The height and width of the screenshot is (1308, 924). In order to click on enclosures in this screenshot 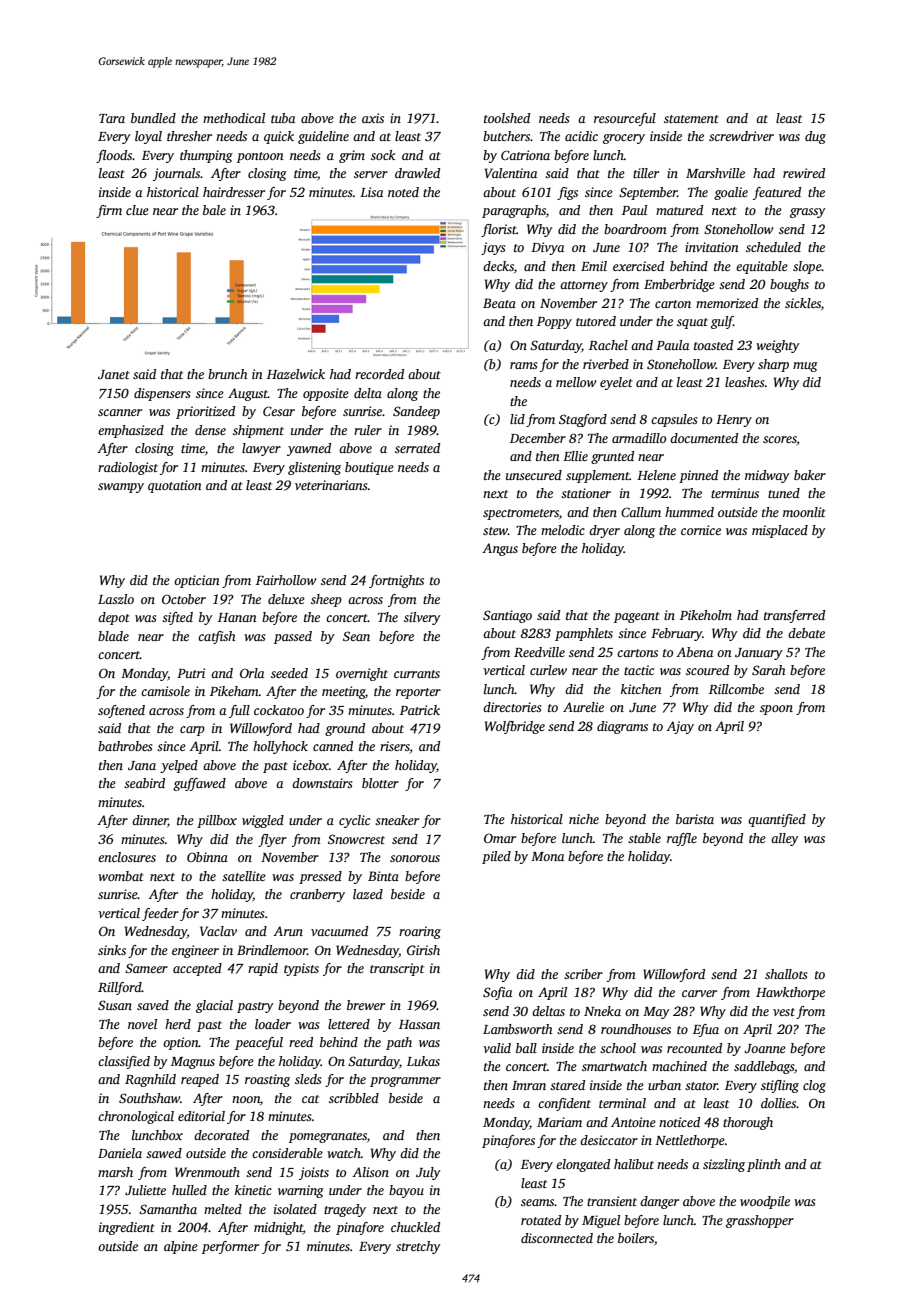, I will do `click(127, 857)`.
